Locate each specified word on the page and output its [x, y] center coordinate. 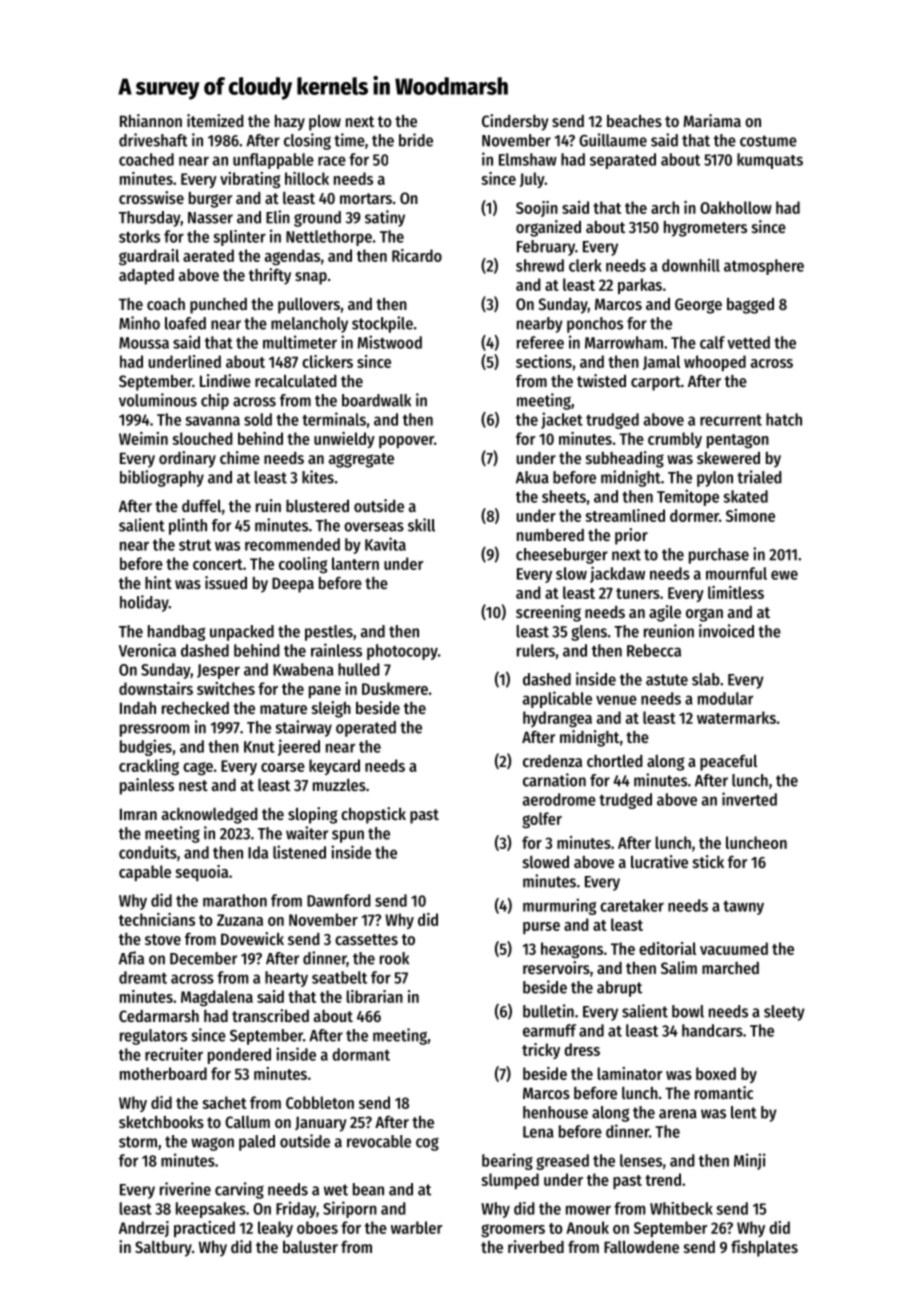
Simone [750, 515]
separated [623, 161]
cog [427, 1144]
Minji [750, 1161]
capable [145, 873]
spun [348, 836]
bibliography [162, 478]
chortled [615, 761]
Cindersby [515, 122]
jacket [562, 420]
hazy [290, 123]
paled [257, 1143]
